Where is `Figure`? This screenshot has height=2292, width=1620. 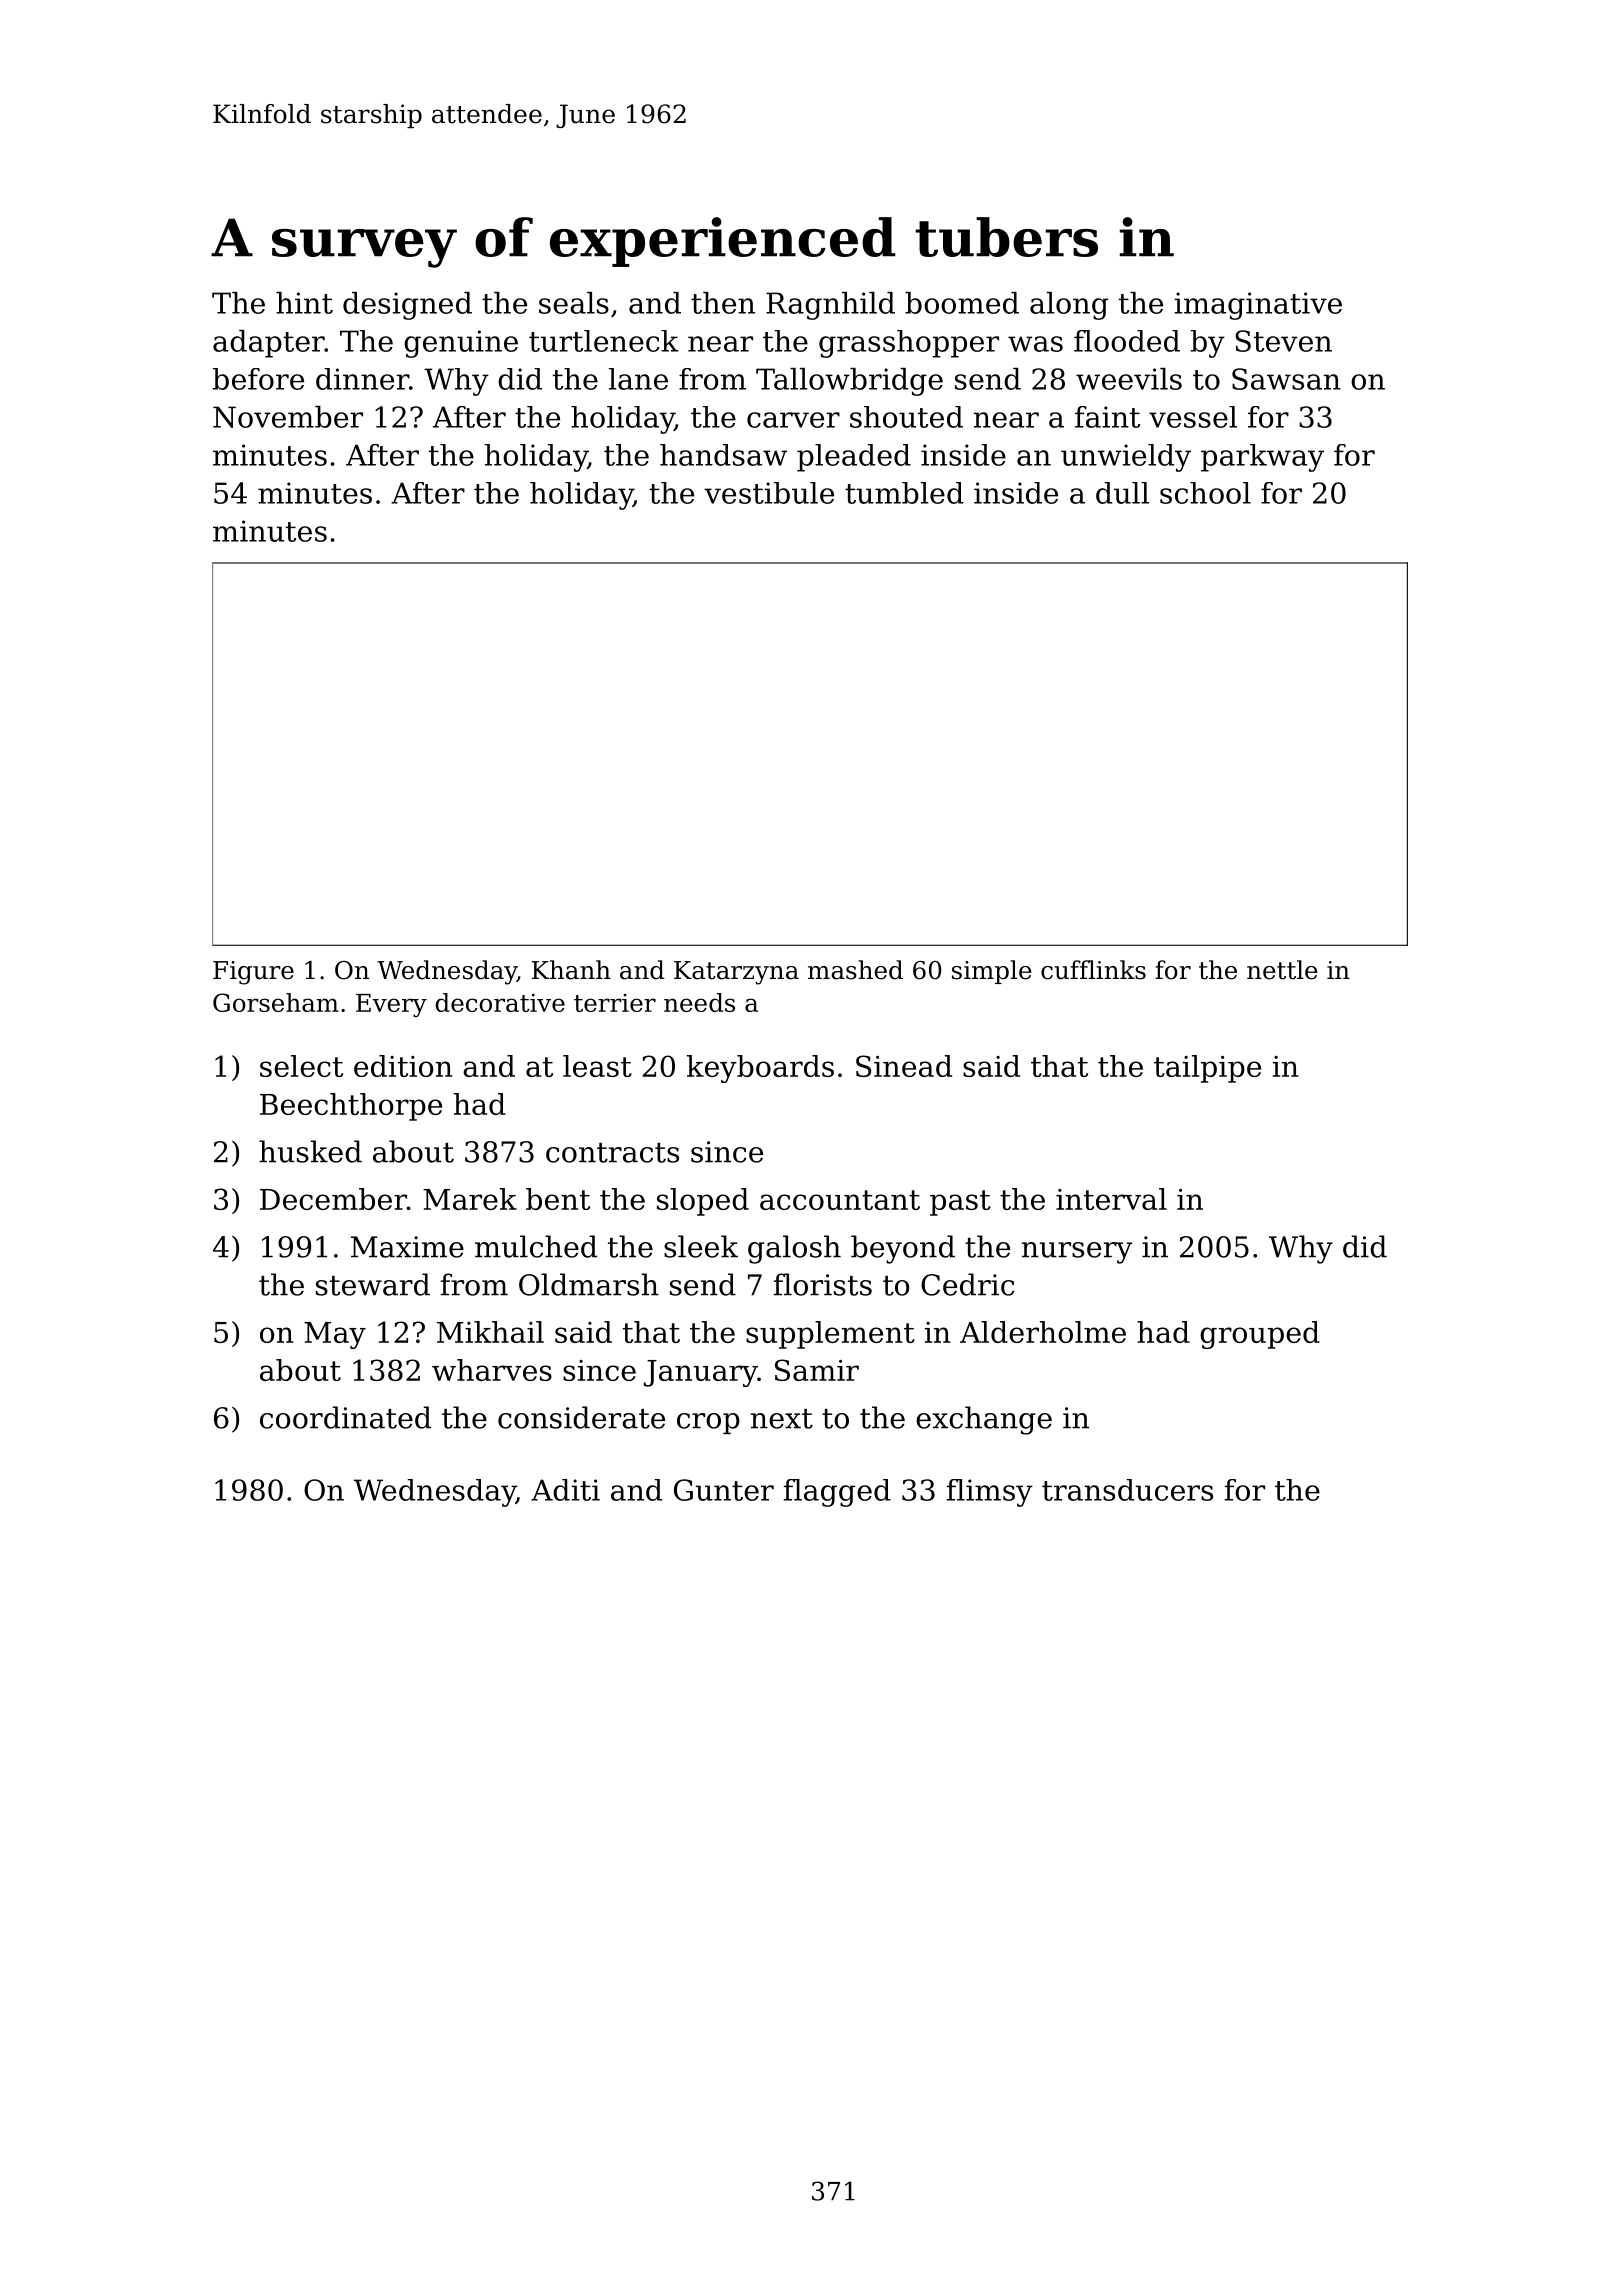
Figure is located at coordinates (253, 973).
